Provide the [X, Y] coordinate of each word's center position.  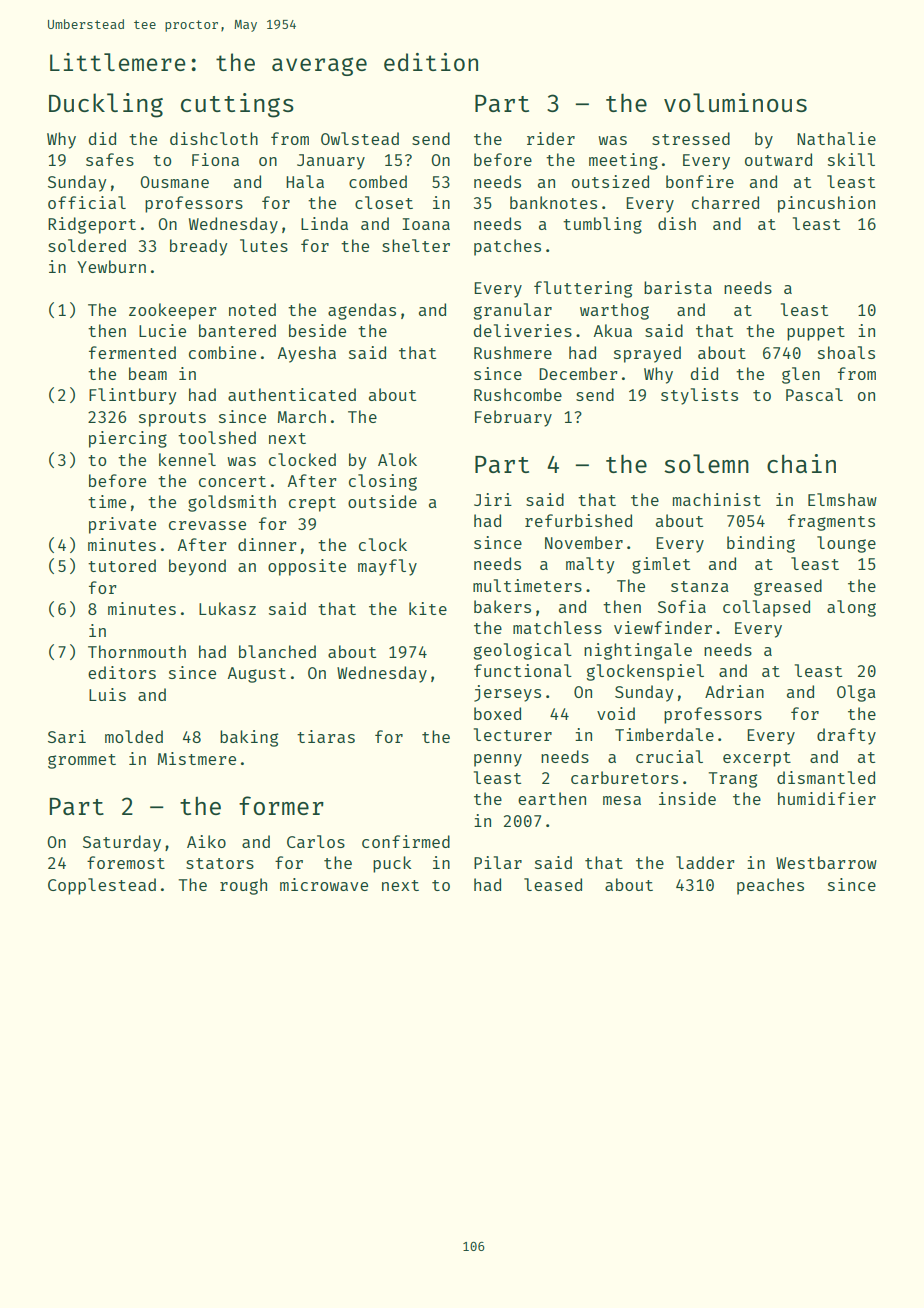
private [122, 525]
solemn [706, 463]
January [331, 162]
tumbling [602, 225]
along [851, 608]
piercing [128, 439]
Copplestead [102, 886]
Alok [397, 459]
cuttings [237, 105]
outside [382, 501]
